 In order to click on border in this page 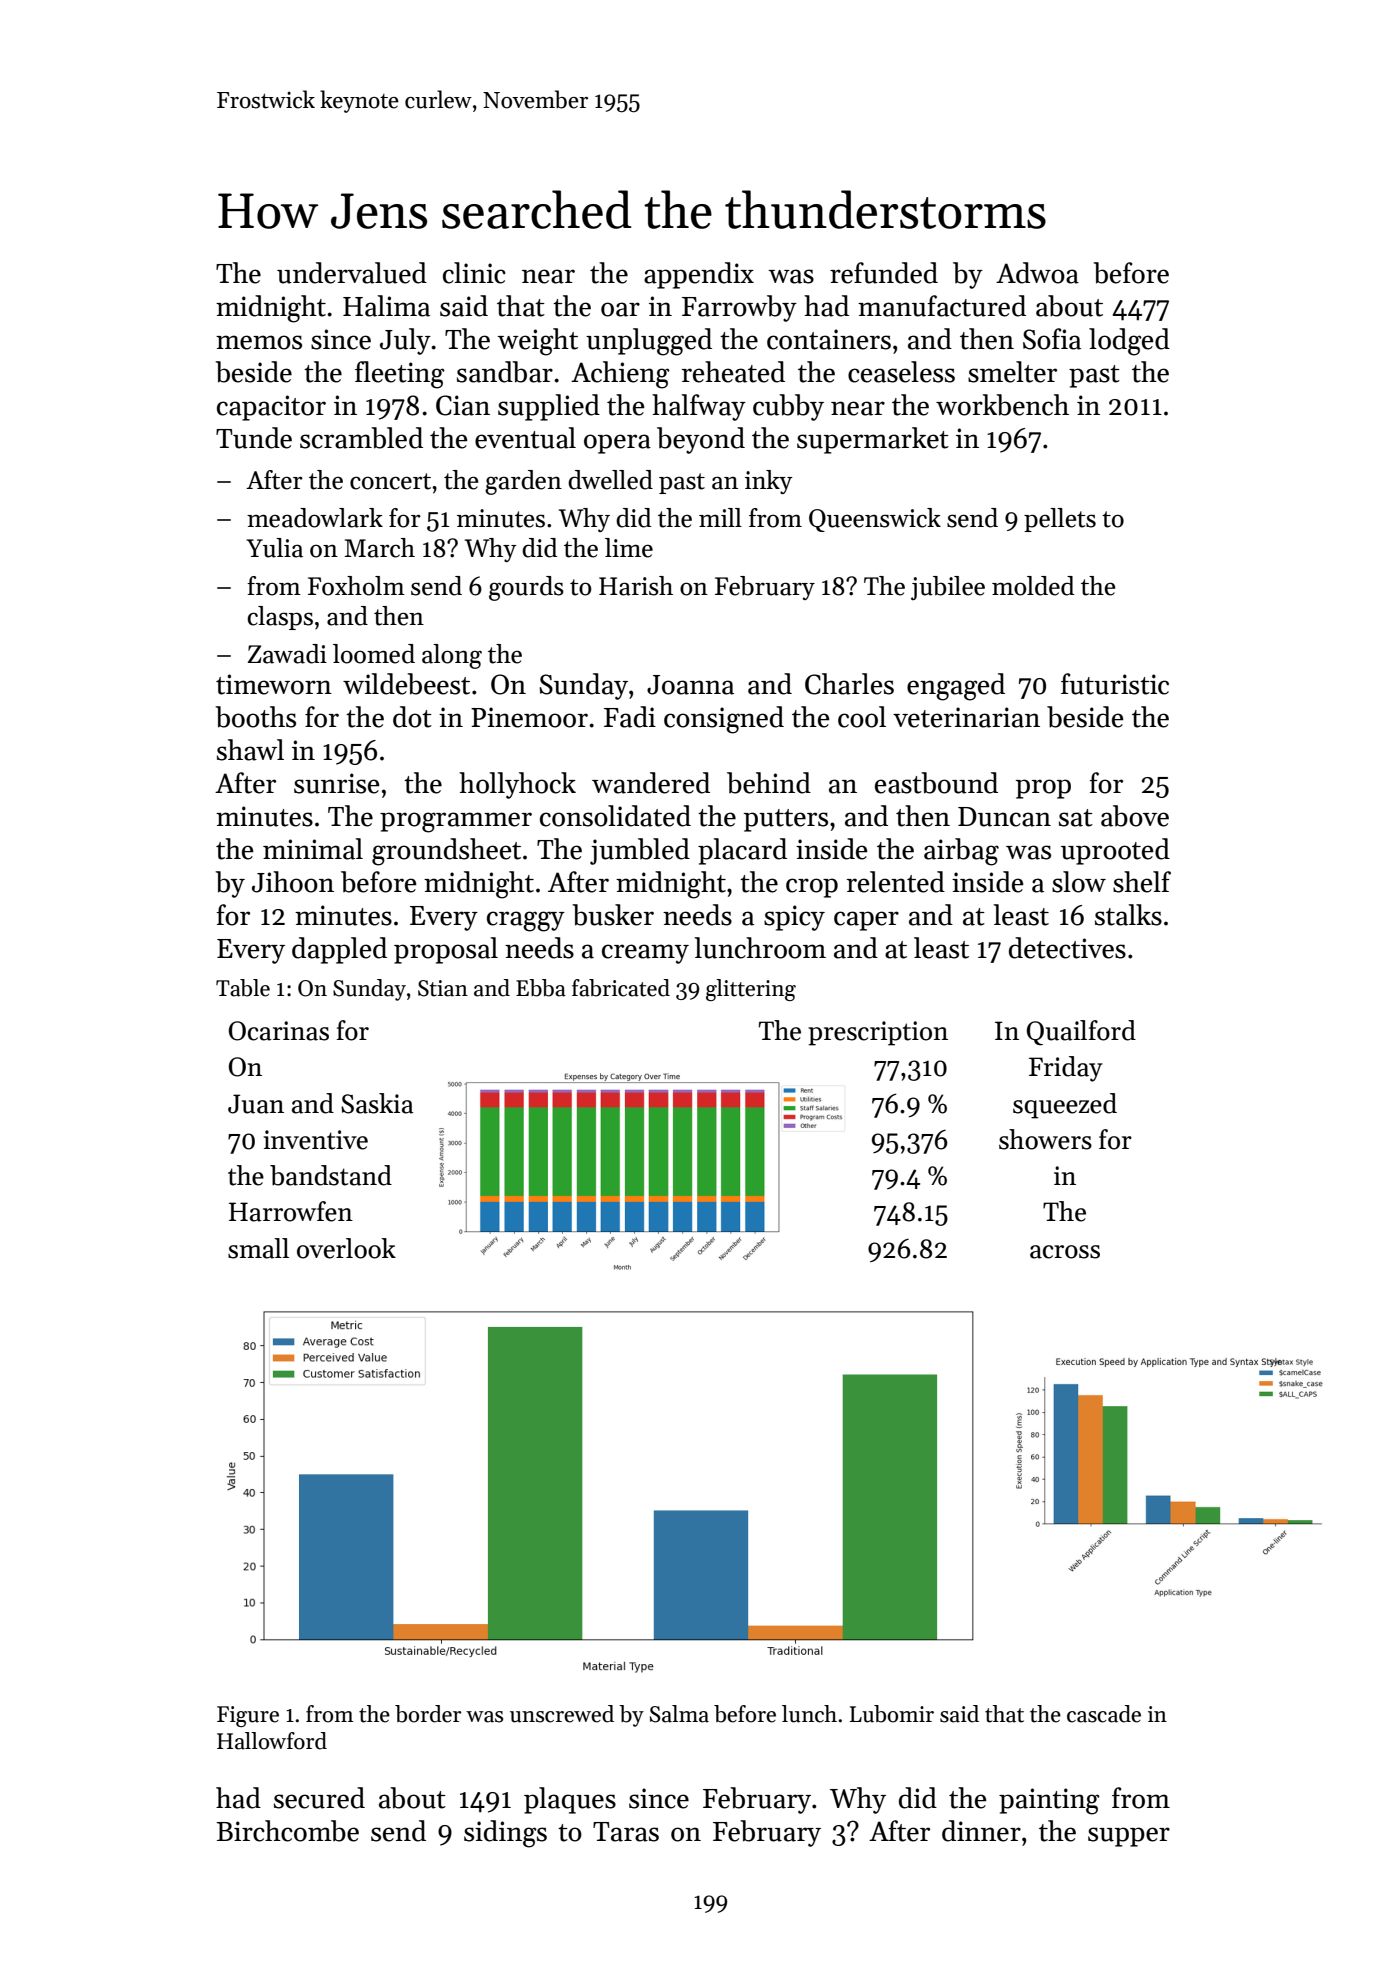, I will do `click(428, 1714)`.
